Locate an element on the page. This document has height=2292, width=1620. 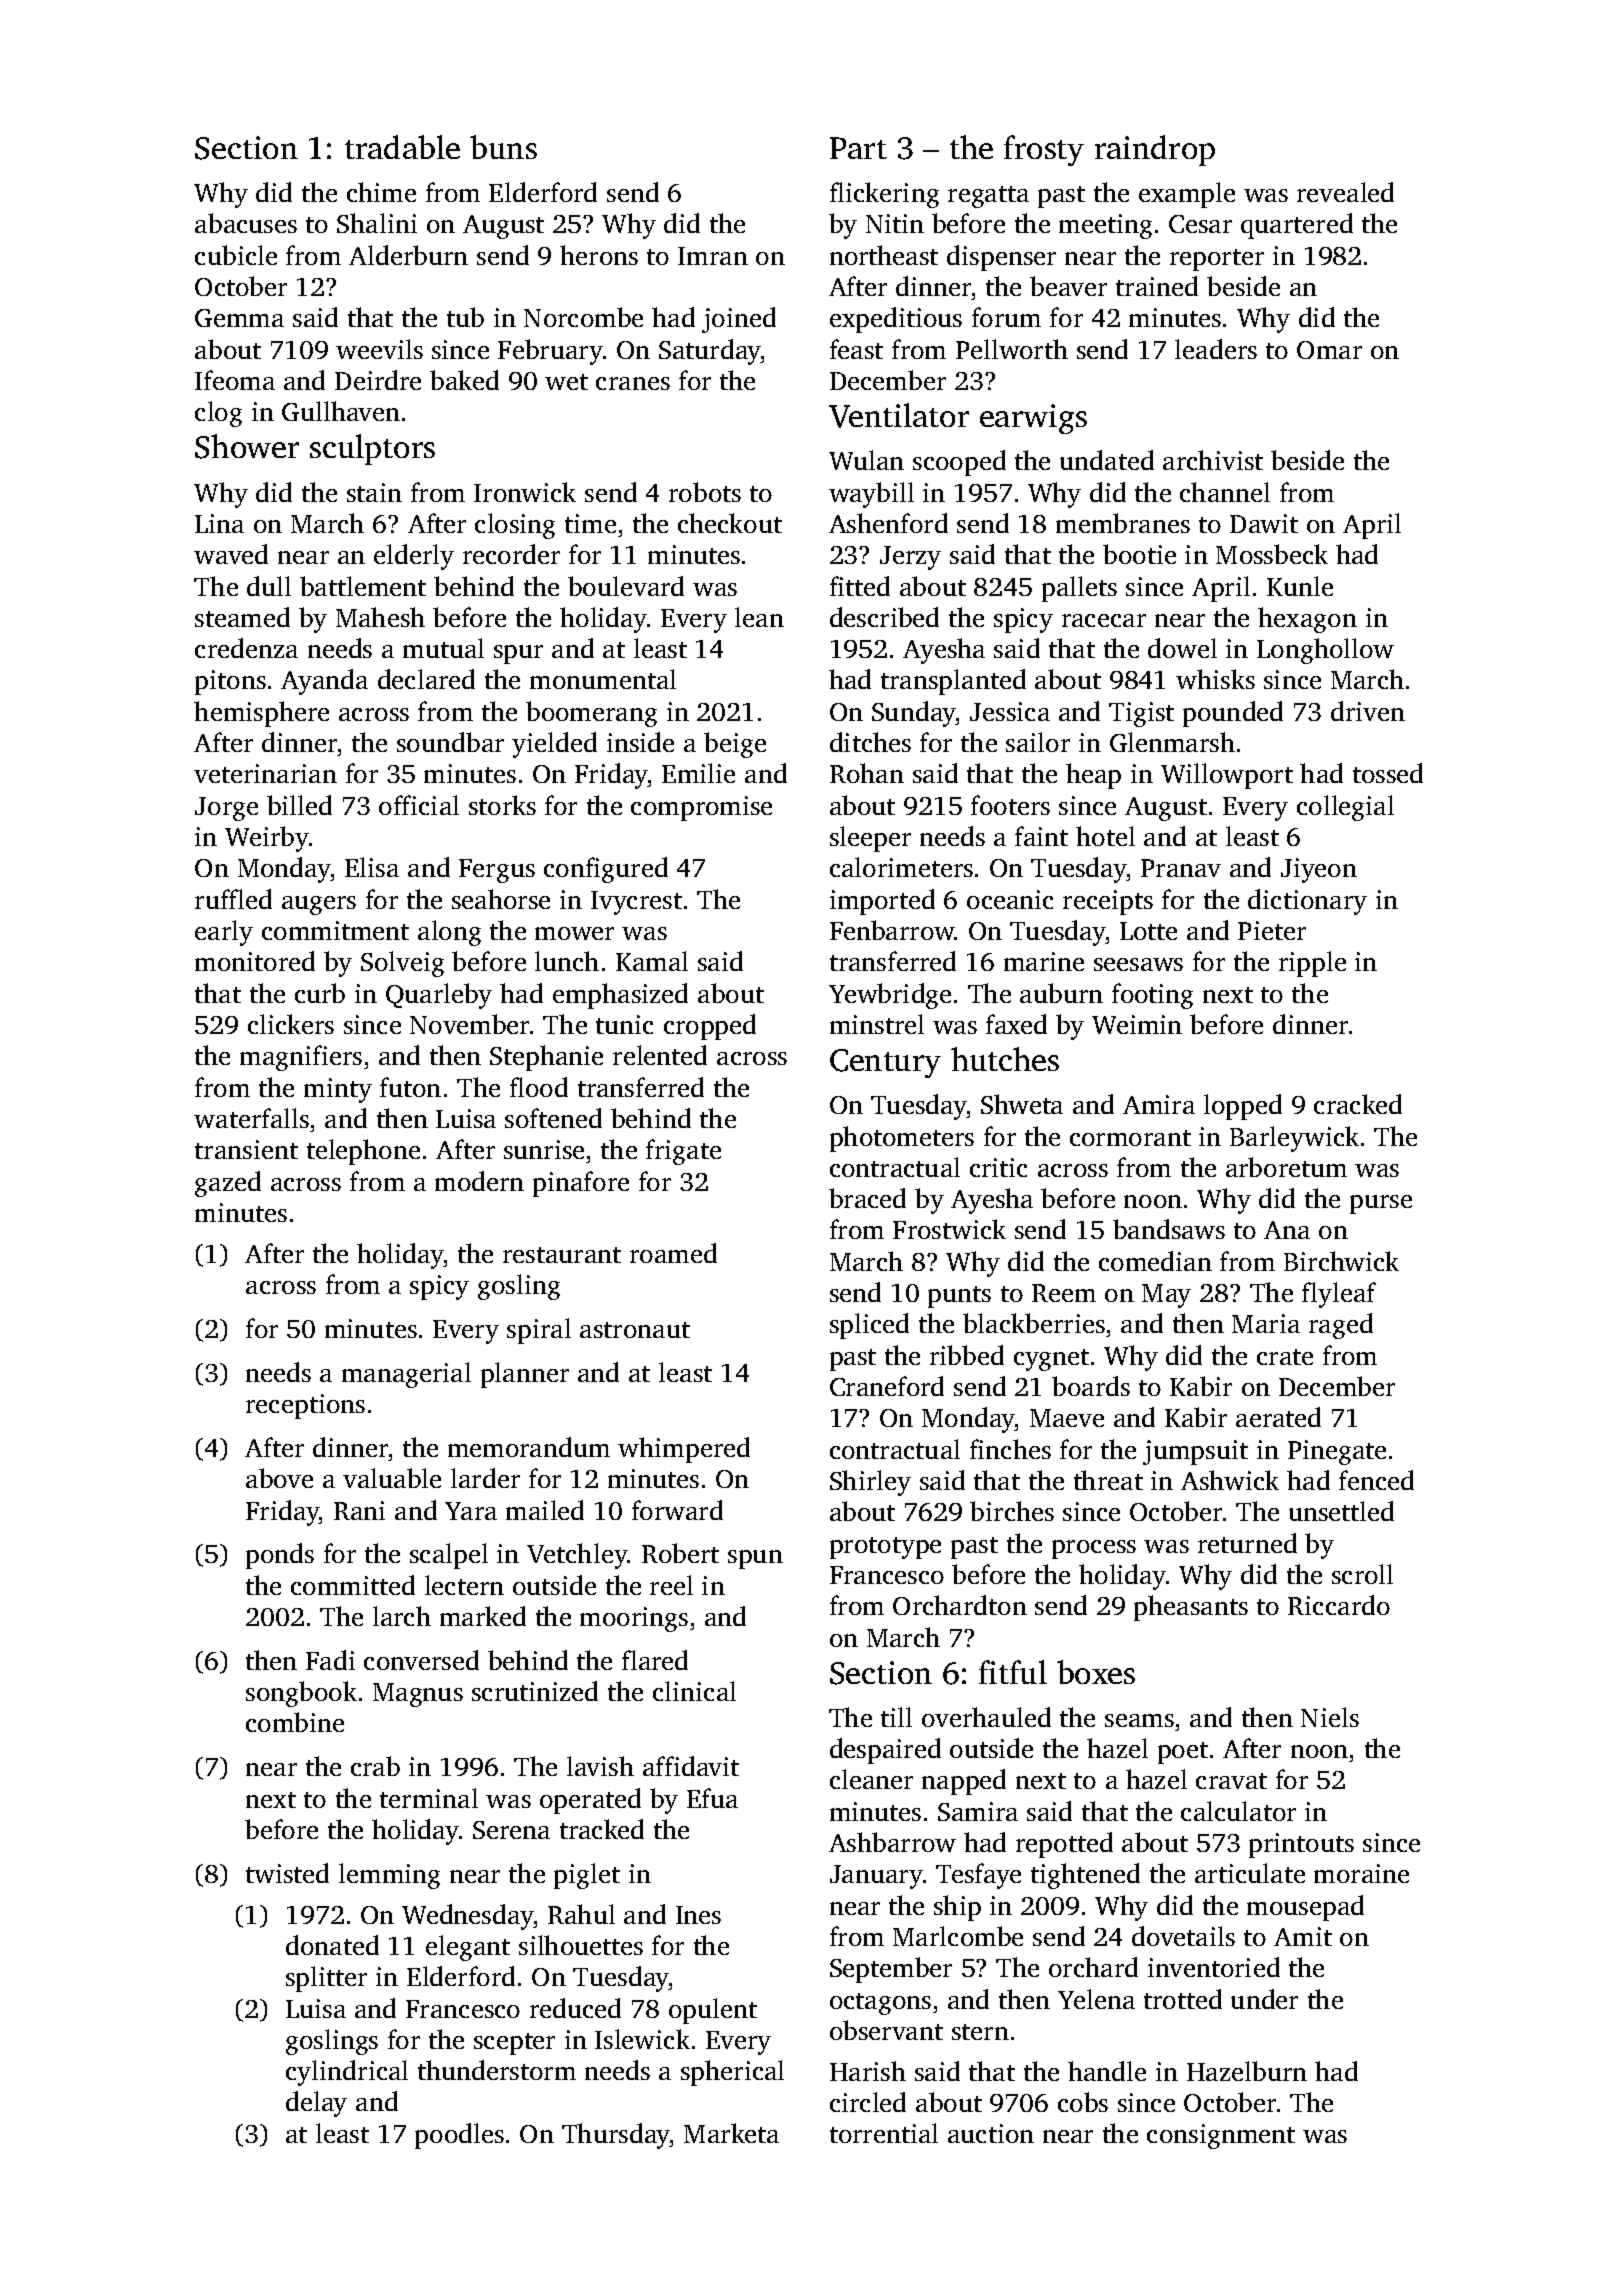
Birchwick is located at coordinates (1341, 1261).
